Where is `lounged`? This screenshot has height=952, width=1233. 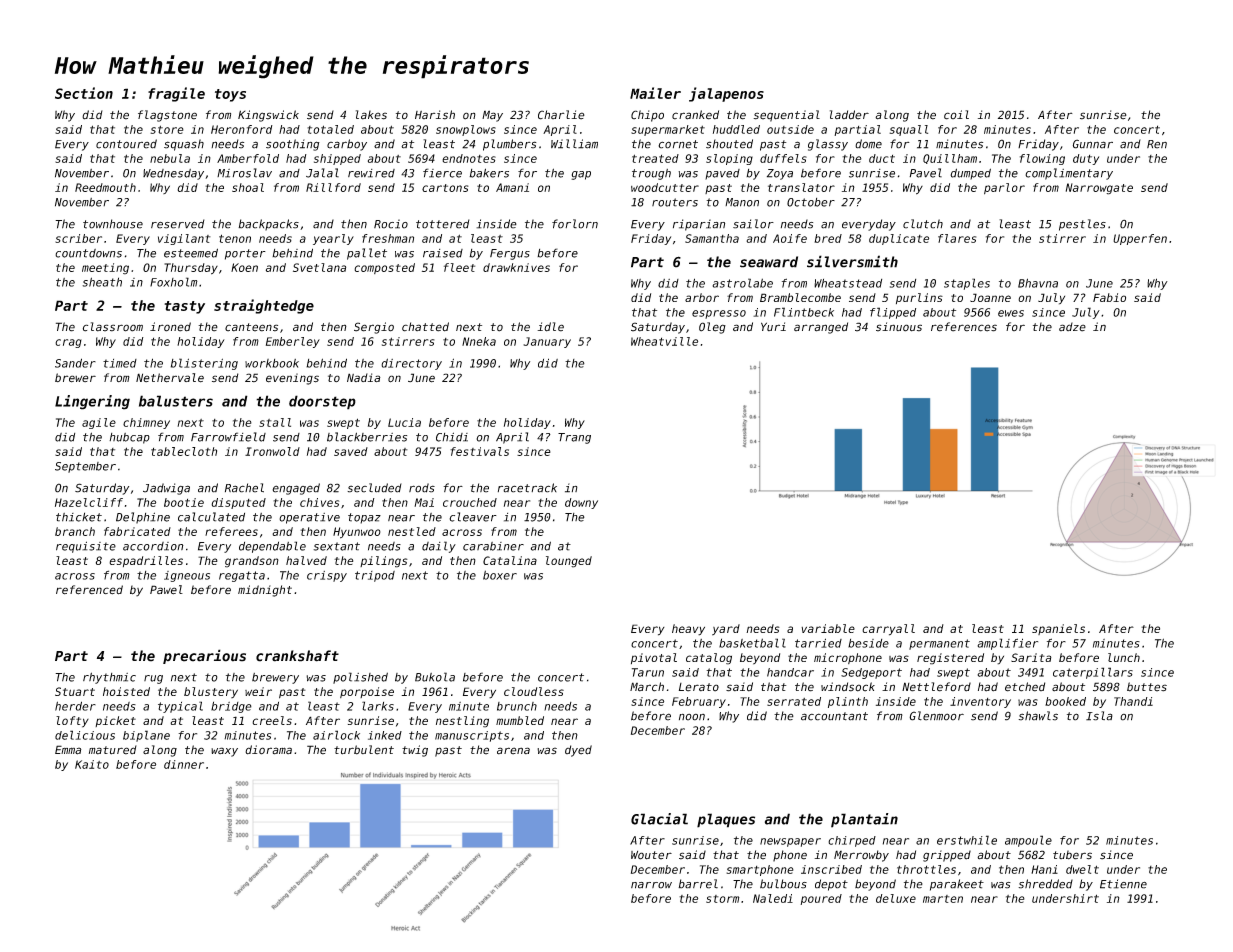
lounged is located at coordinates (569, 562).
